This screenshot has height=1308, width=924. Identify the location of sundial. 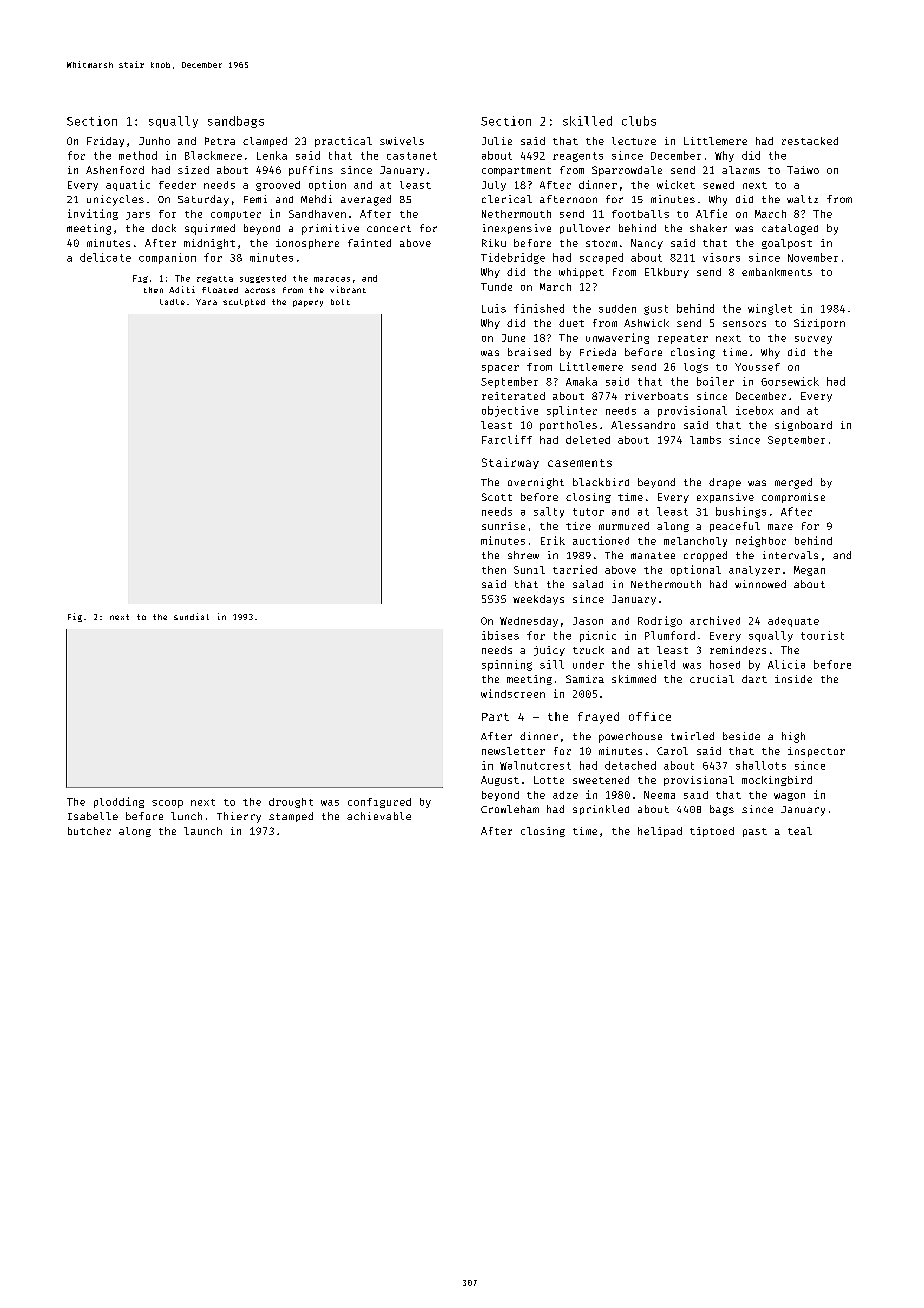
(191, 616).
